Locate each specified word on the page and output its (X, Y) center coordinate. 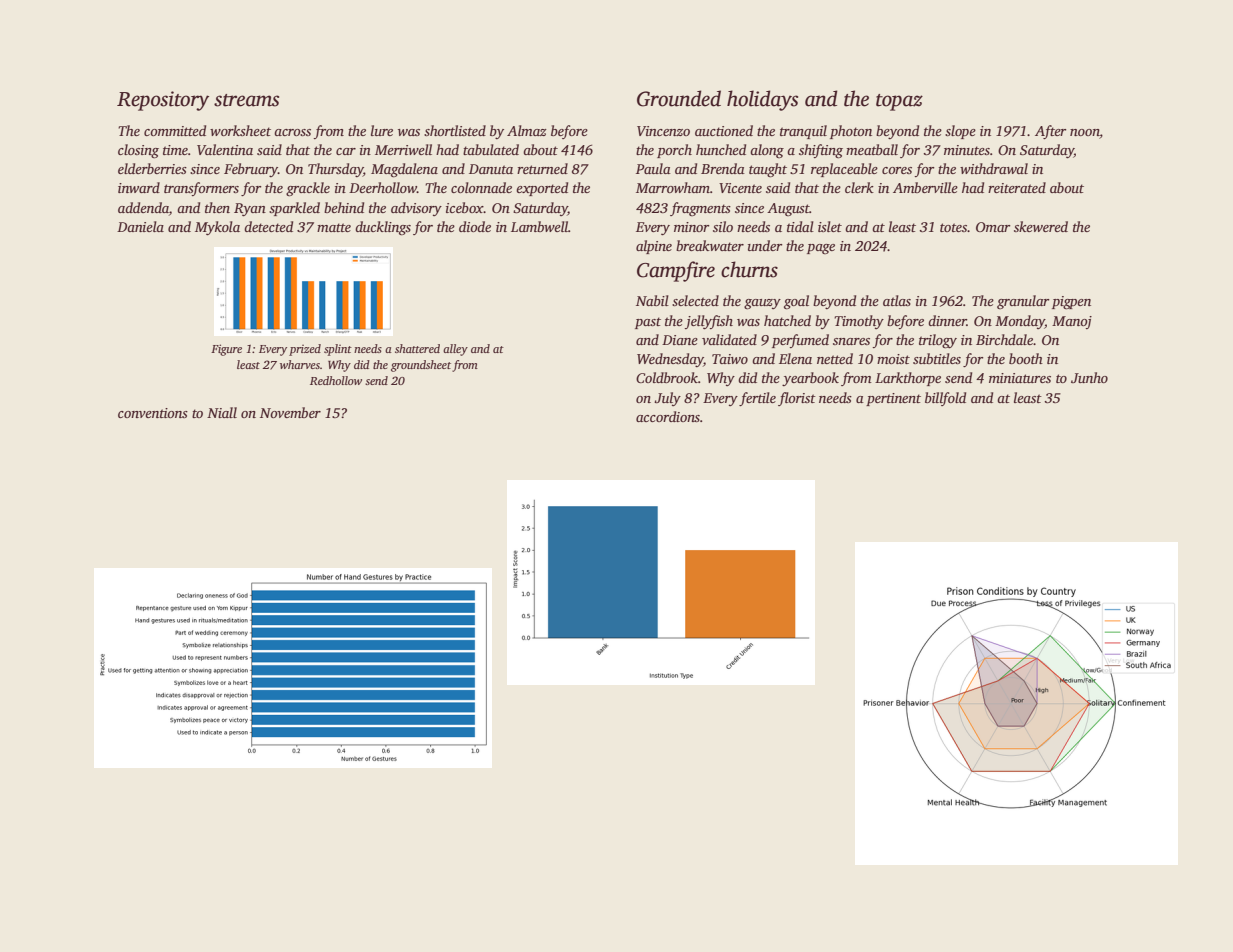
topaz (899, 102)
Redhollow (336, 380)
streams (246, 100)
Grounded (679, 98)
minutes (967, 150)
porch (674, 151)
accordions (668, 416)
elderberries (152, 168)
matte (334, 227)
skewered (1041, 226)
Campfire (676, 271)
